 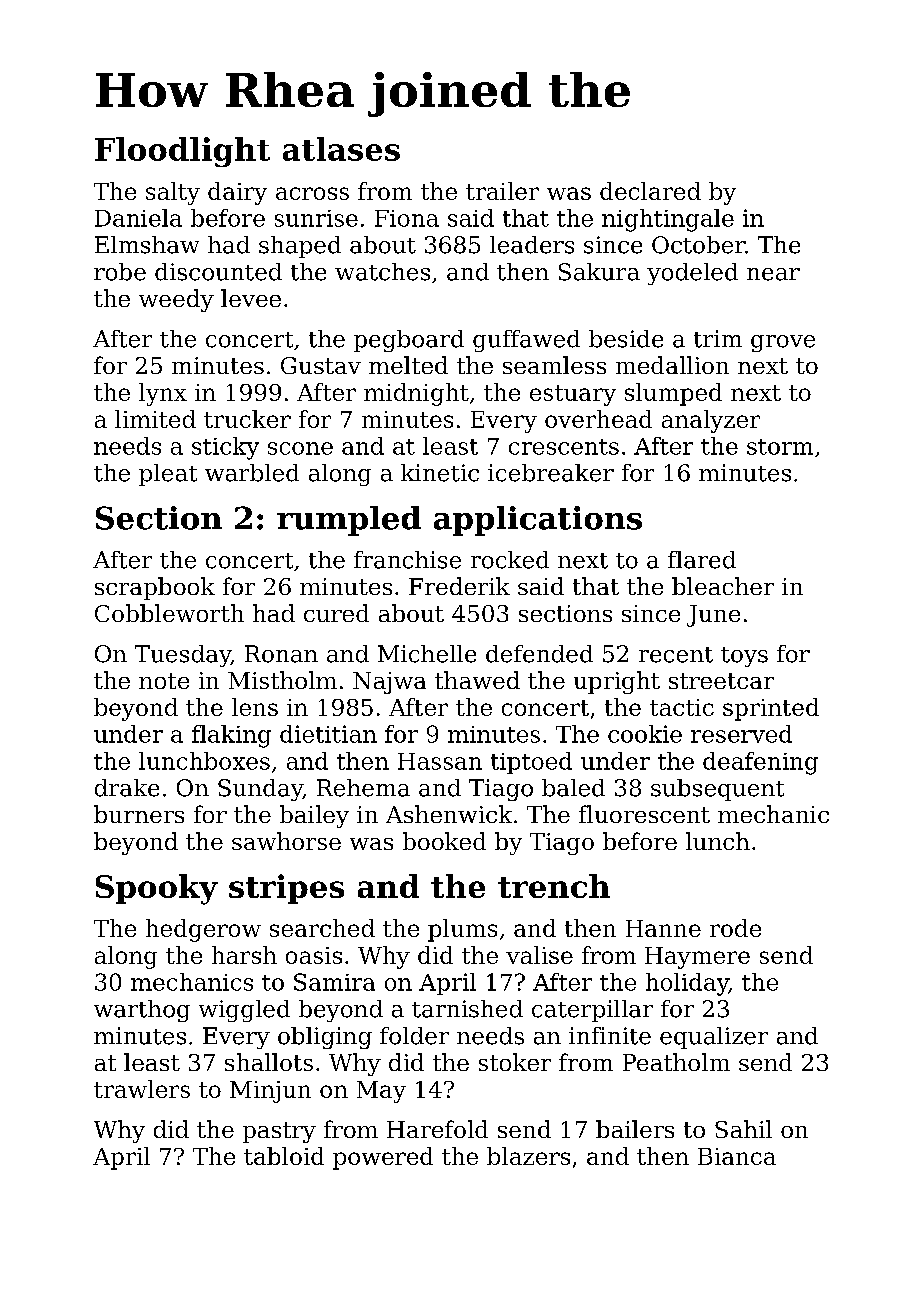 I want to click on folder, so click(x=414, y=1036).
